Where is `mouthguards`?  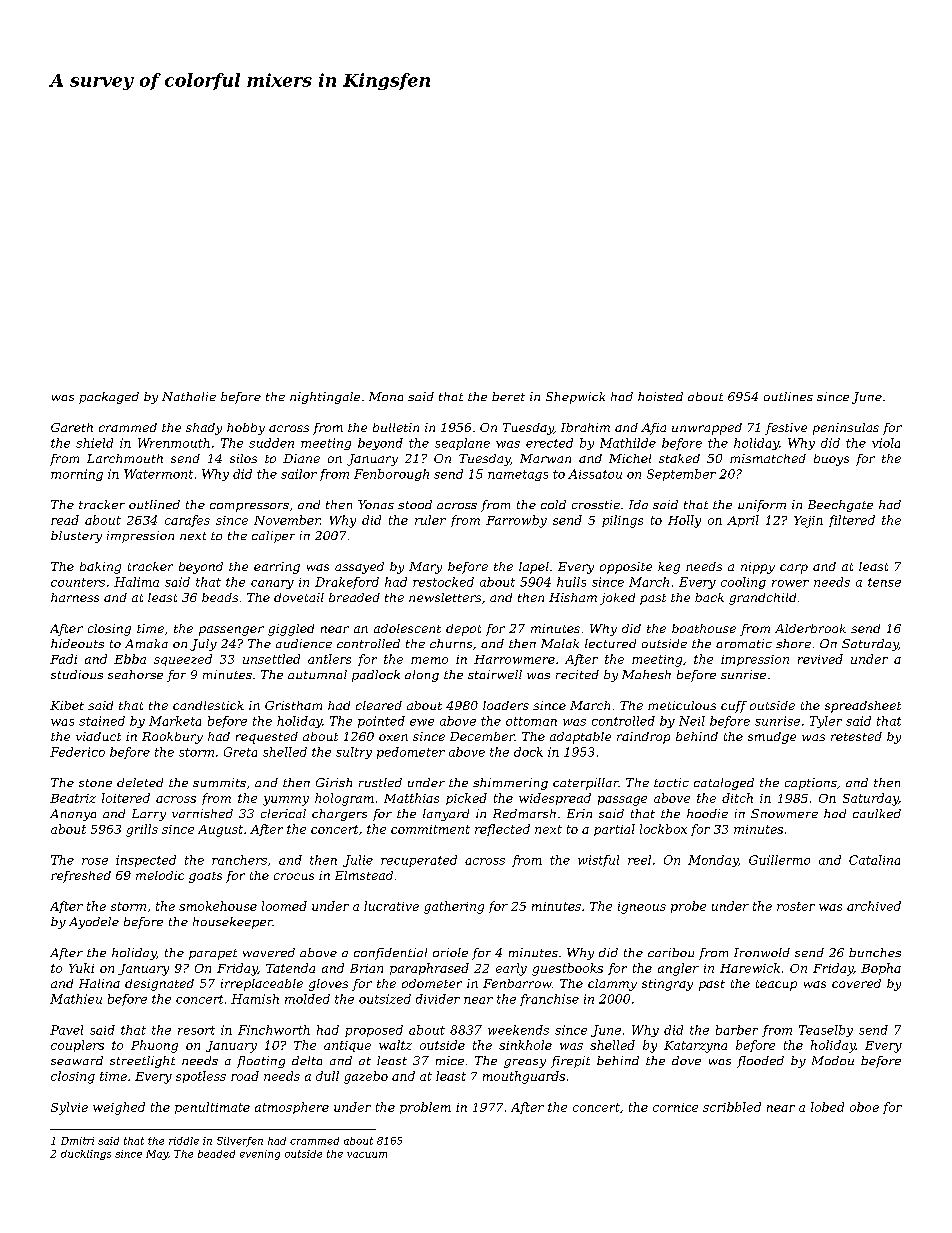
mouthguards is located at coordinates (524, 1077).
